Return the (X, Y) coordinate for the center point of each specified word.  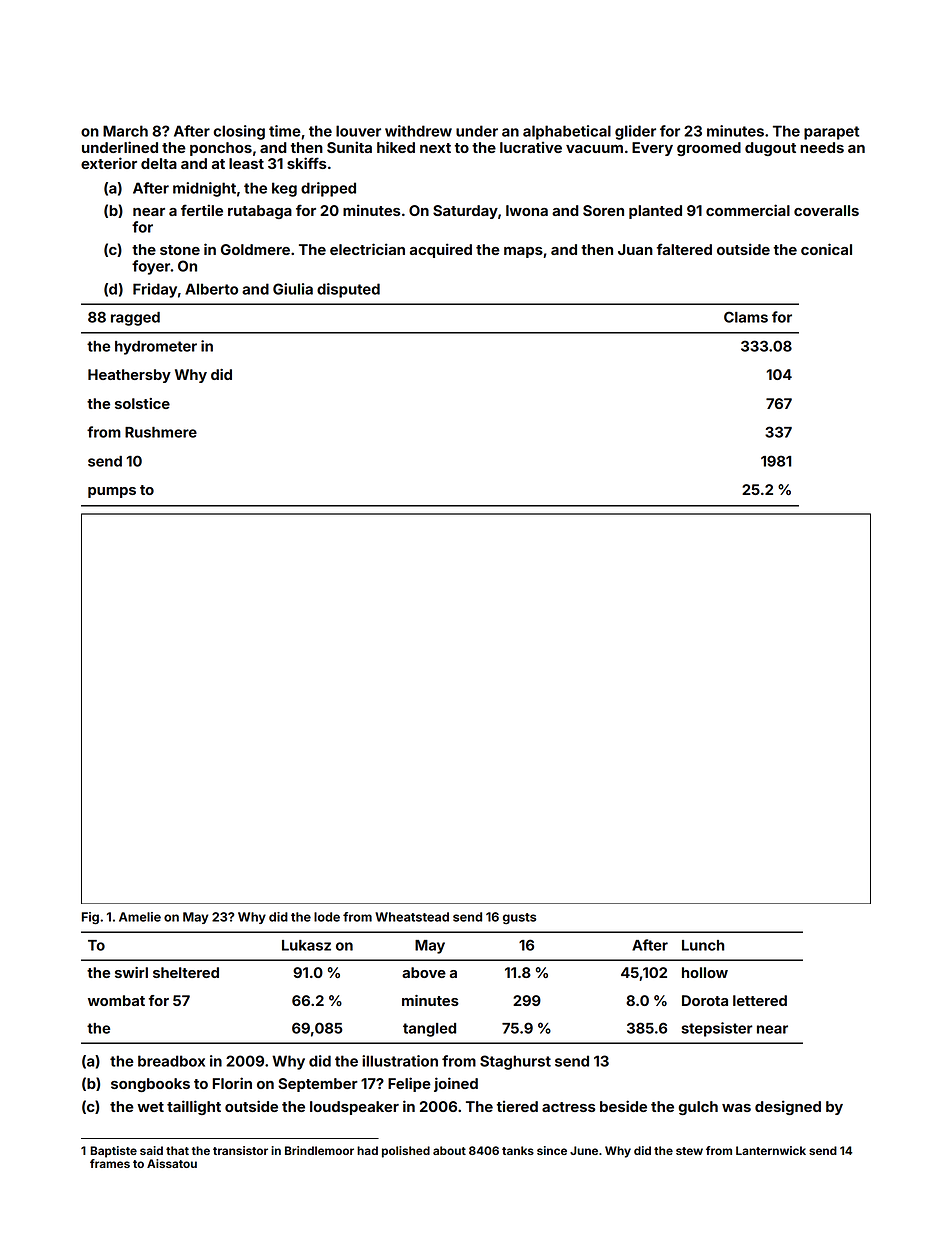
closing (239, 132)
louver (358, 131)
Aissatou (172, 1163)
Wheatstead (412, 917)
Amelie (140, 917)
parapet (831, 133)
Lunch (703, 945)
